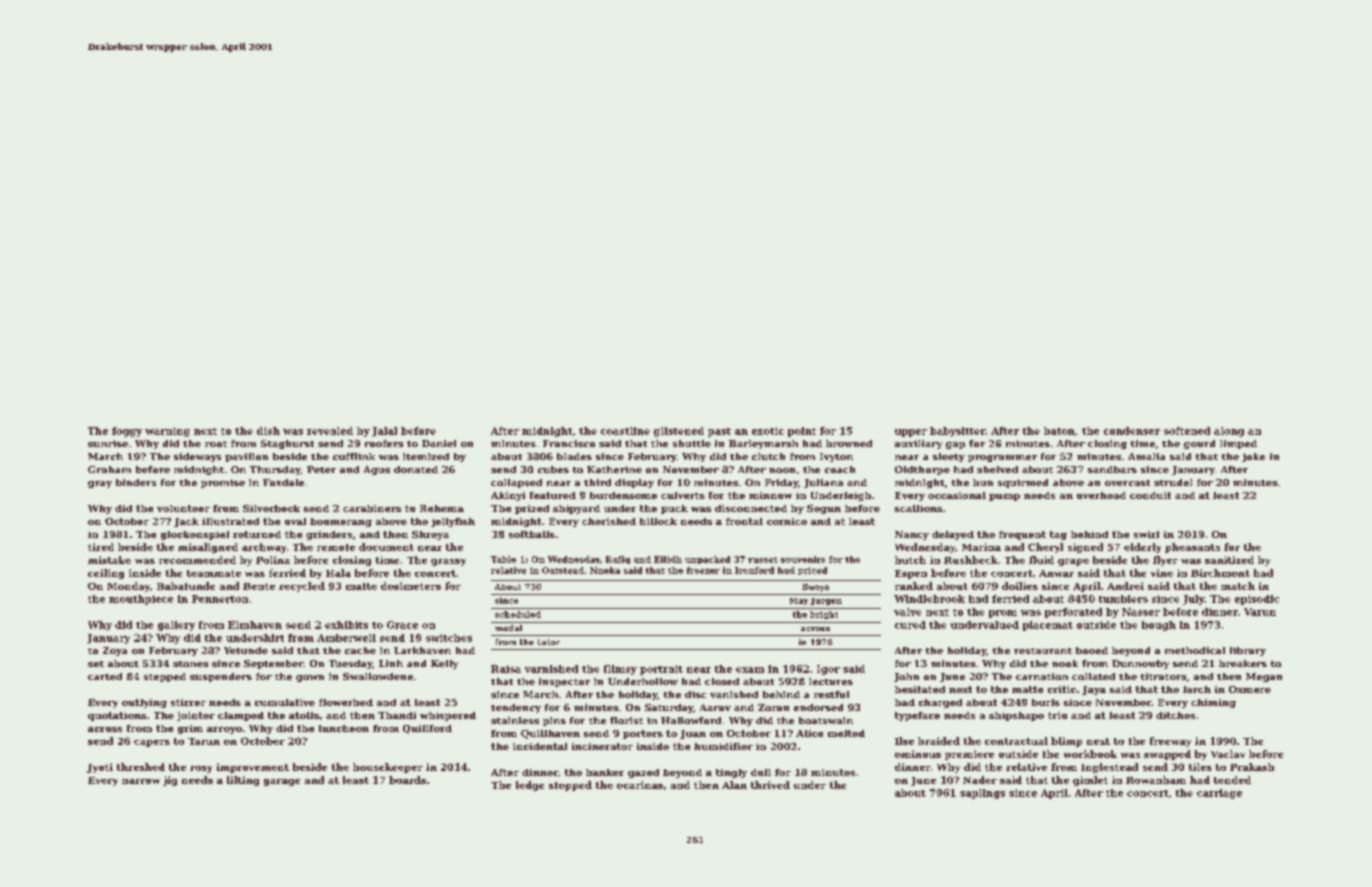  Describe the element at coordinates (597, 482) in the page. I see `third` at that location.
